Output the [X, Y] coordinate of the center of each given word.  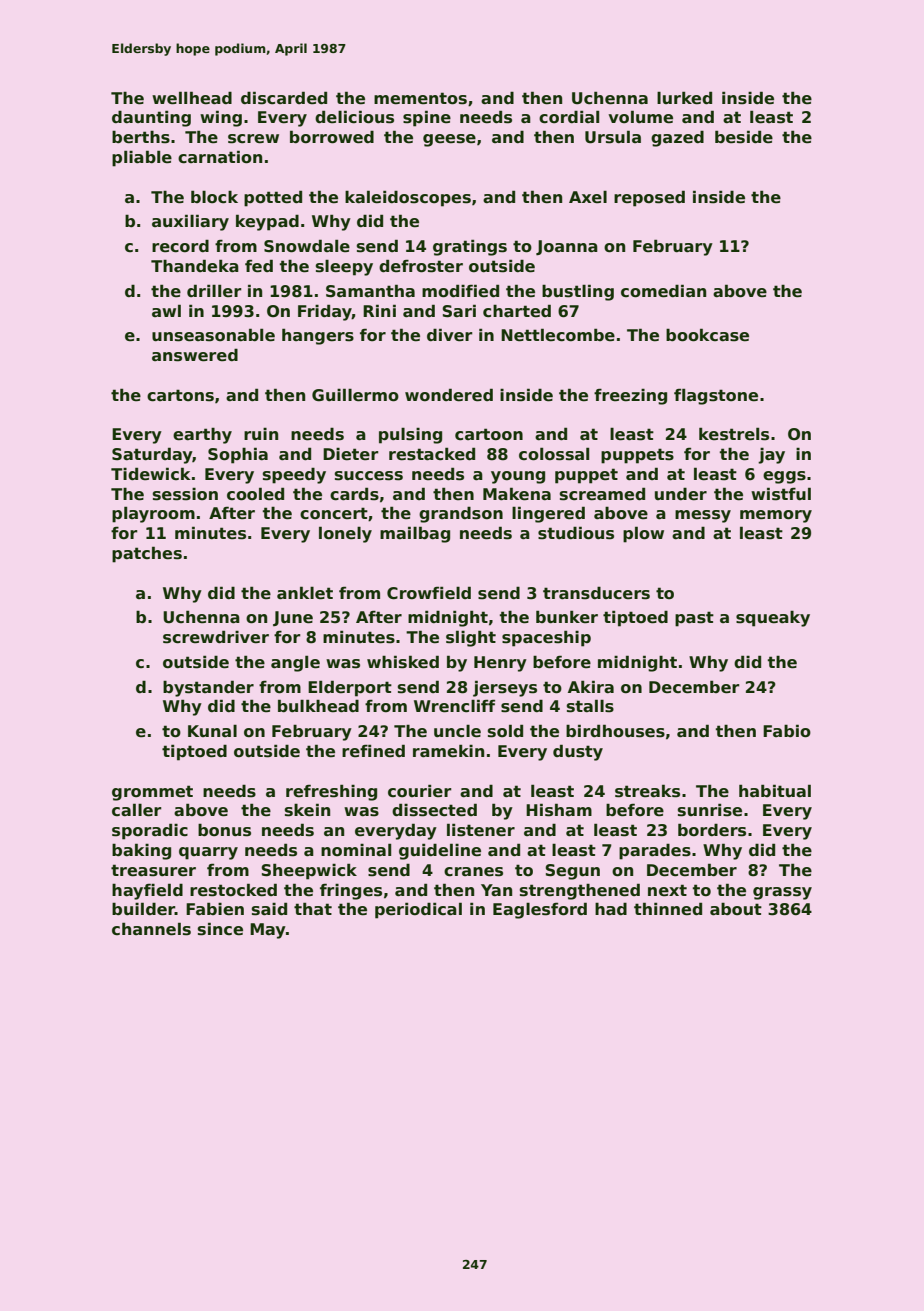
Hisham [559, 810]
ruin [261, 433]
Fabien [215, 909]
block [214, 197]
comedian [663, 291]
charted [517, 311]
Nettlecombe [558, 335]
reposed [649, 198]
